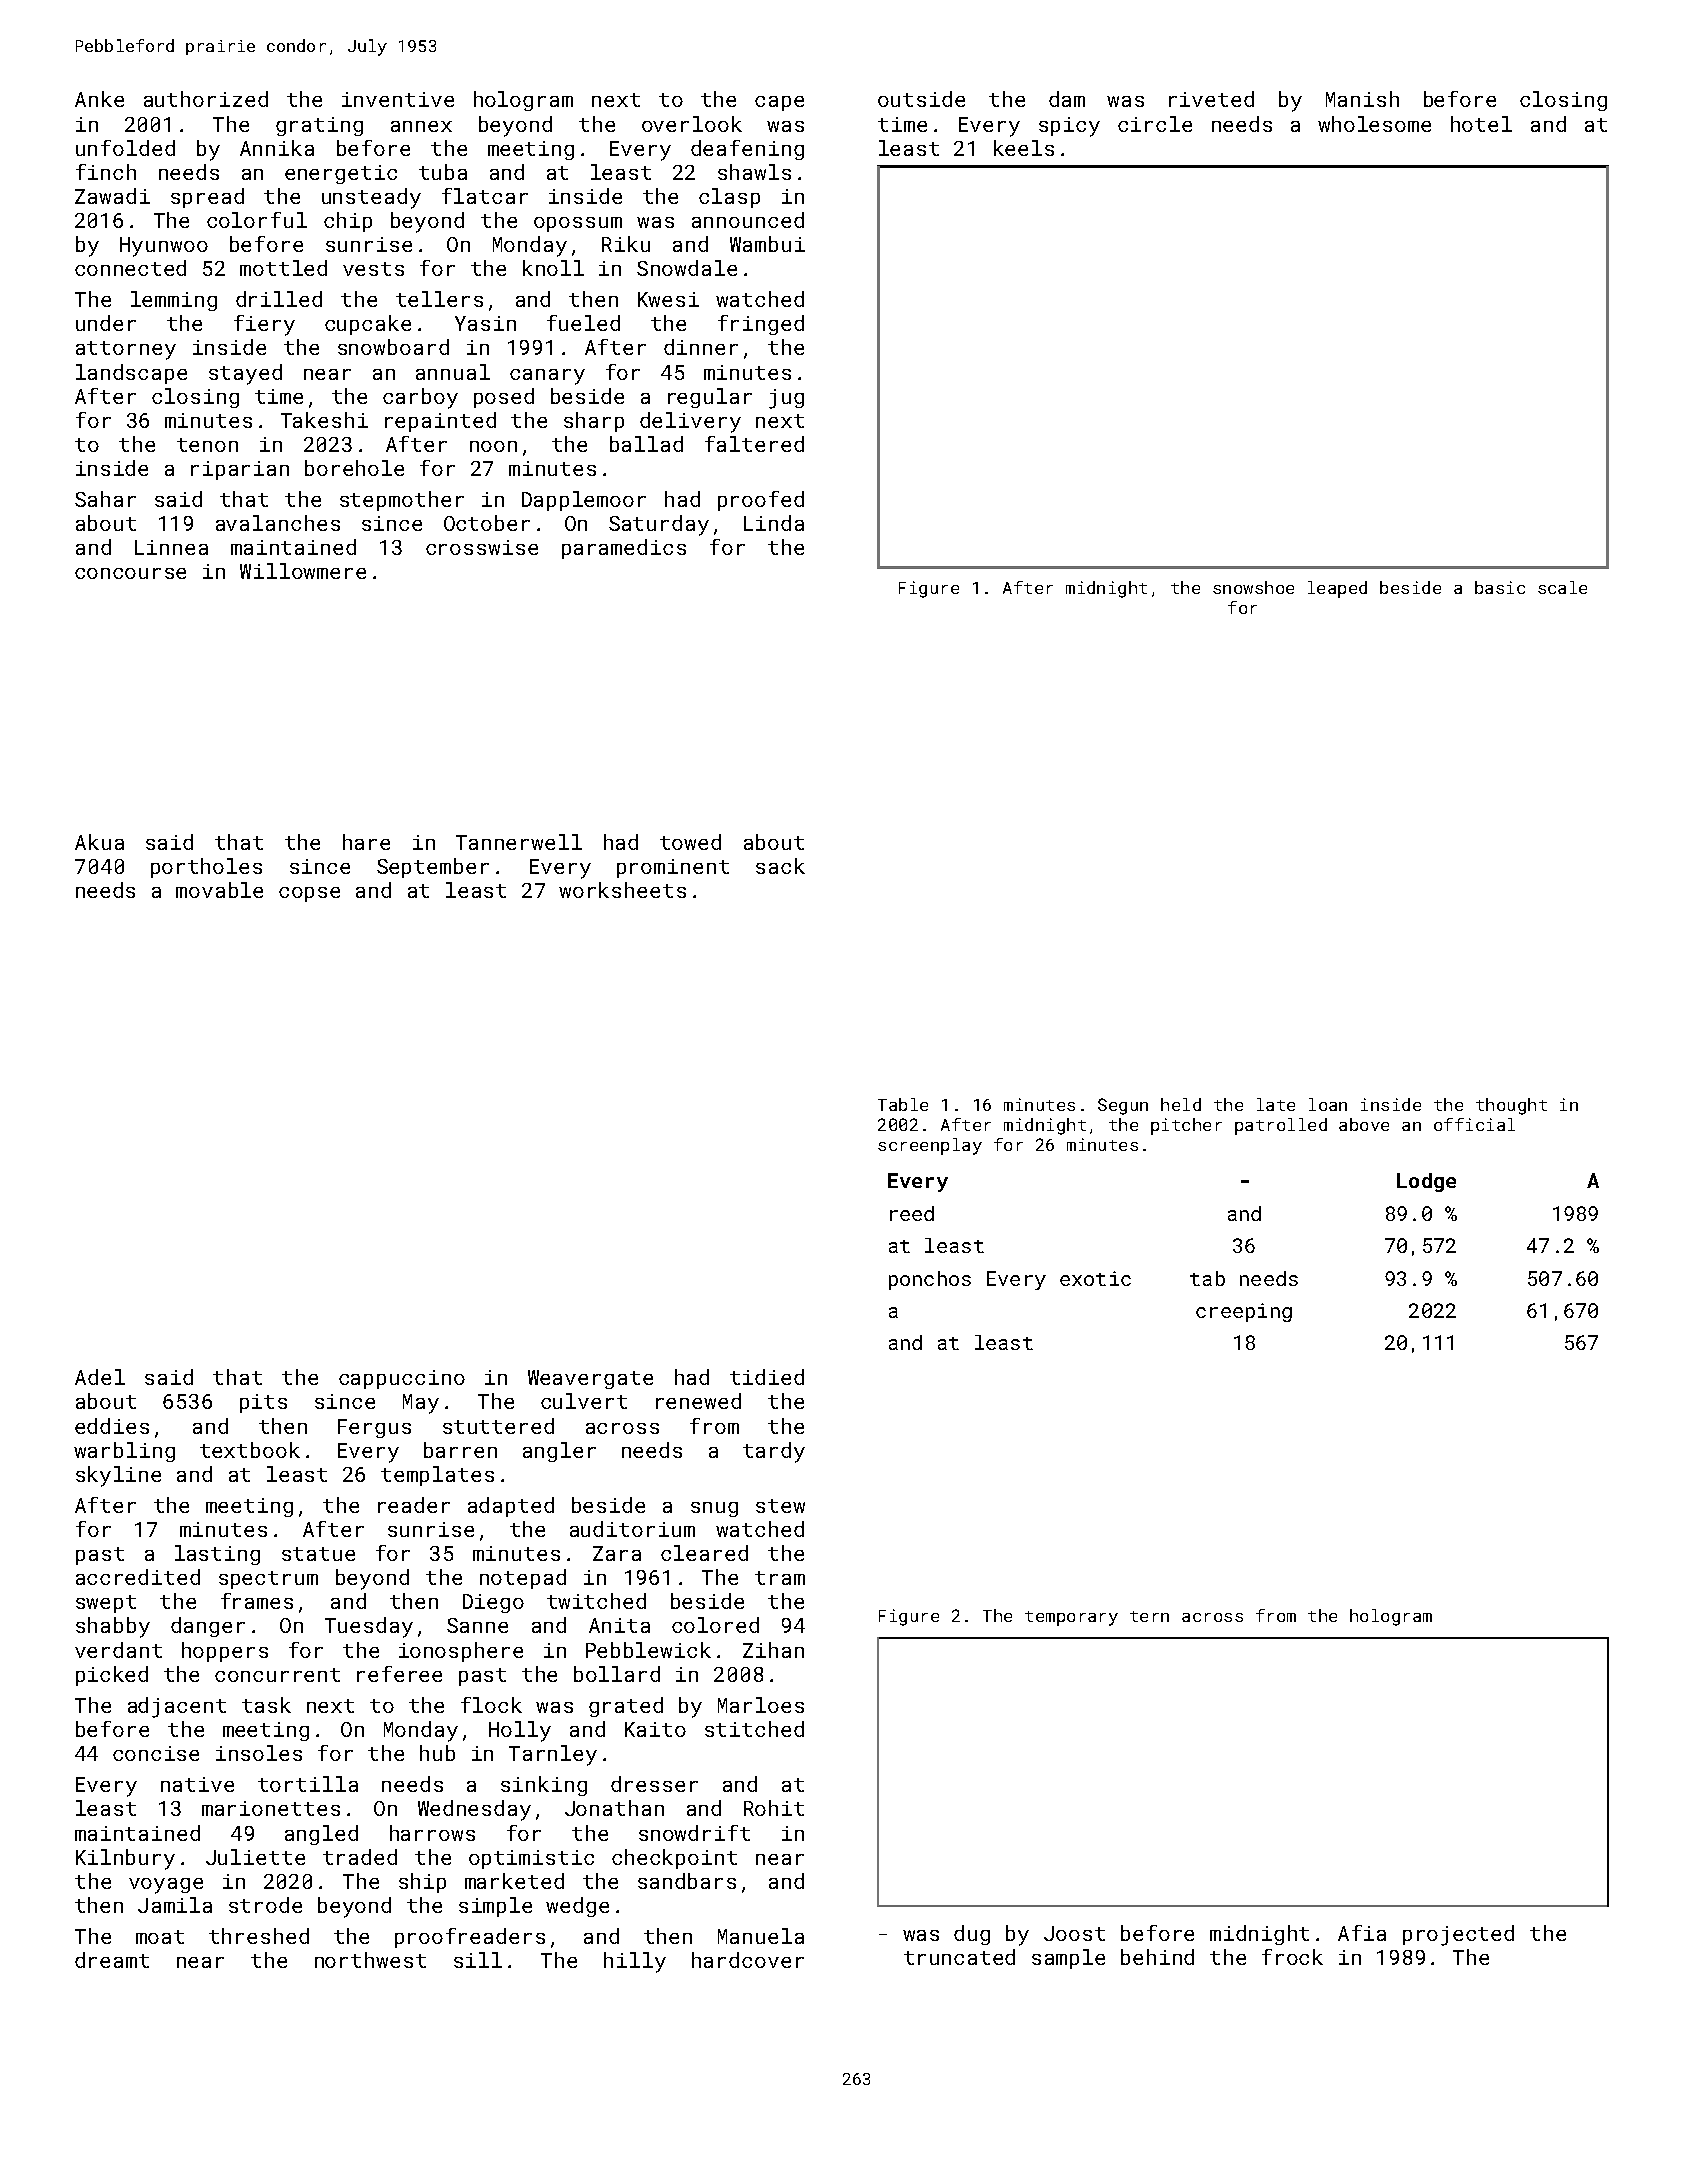 Image resolution: width=1683 pixels, height=2178 pixels. I want to click on thought, so click(1511, 1106).
